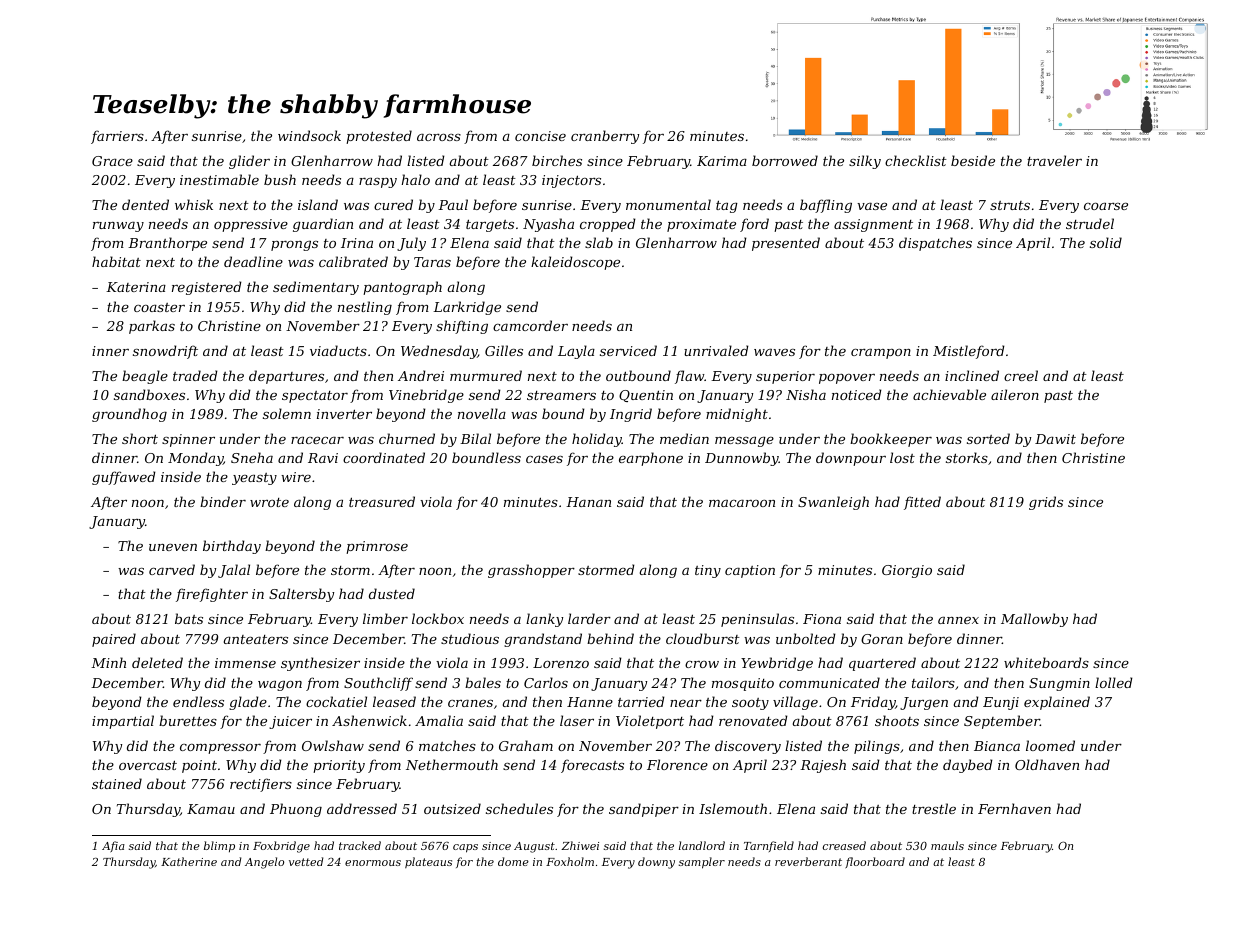 Image resolution: width=1233 pixels, height=952 pixels. What do you see at coordinates (189, 861) in the screenshot?
I see `Katherine` at bounding box center [189, 861].
